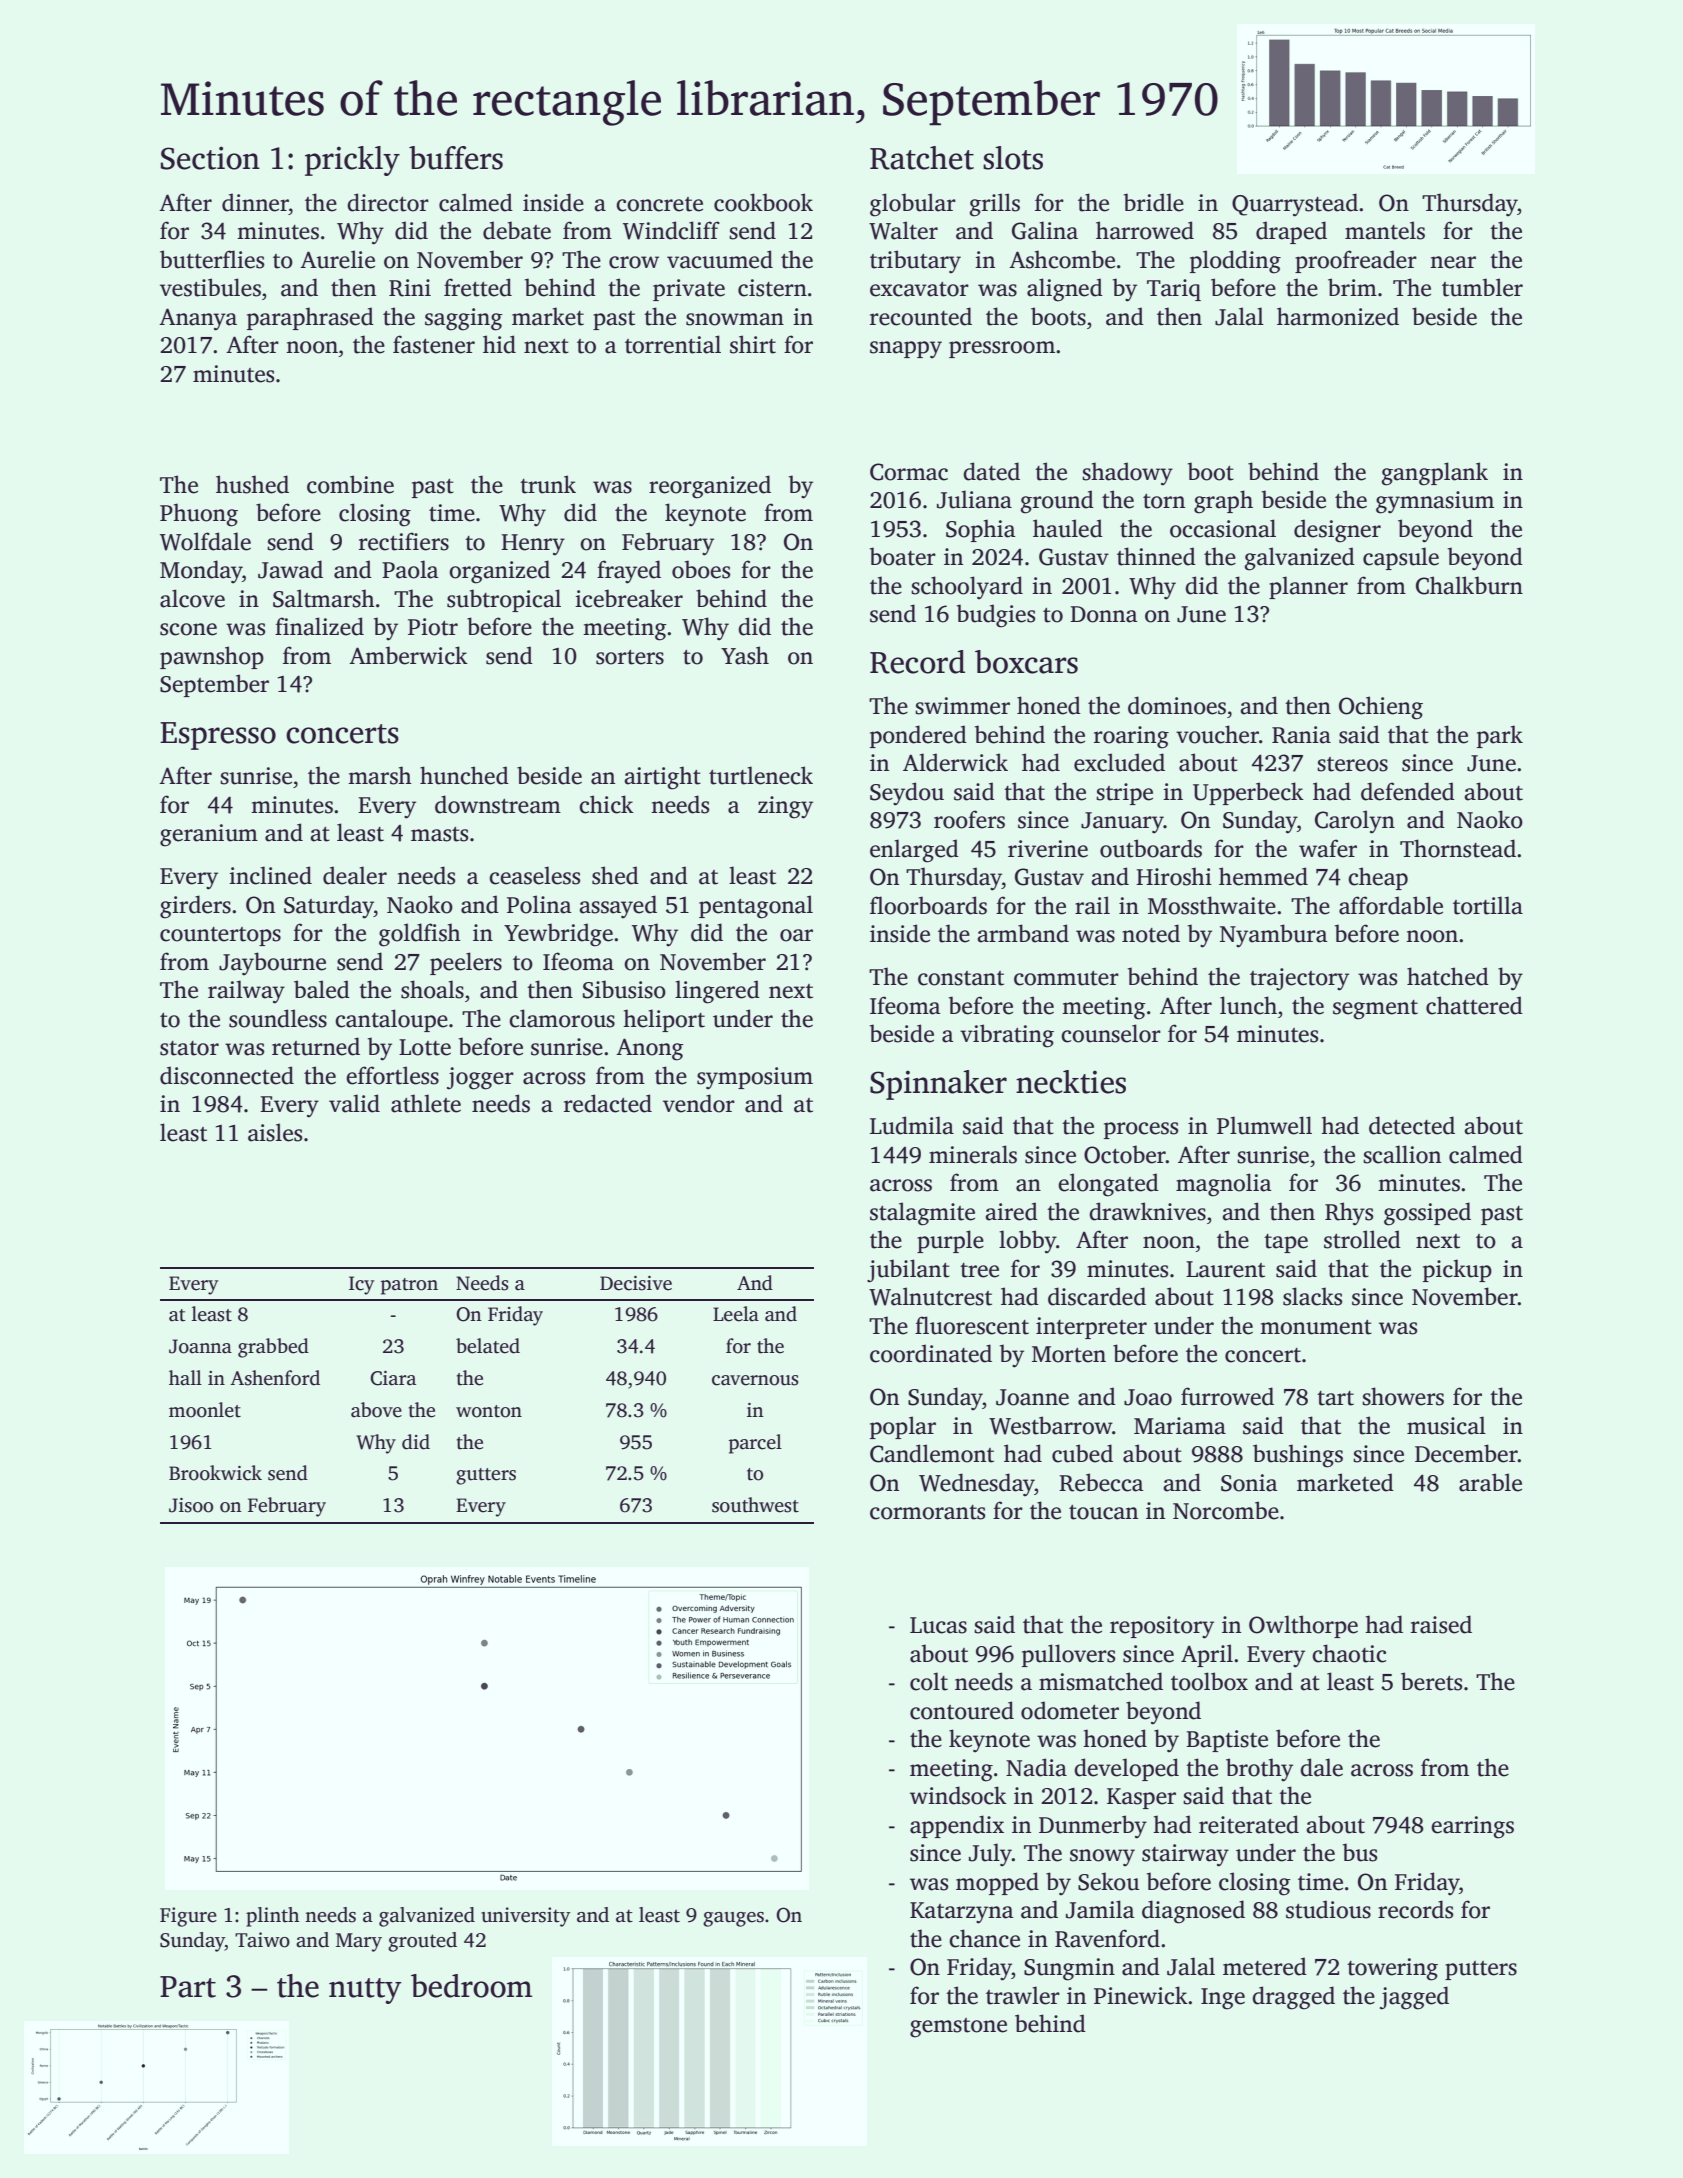  I want to click on zingy, so click(785, 807).
